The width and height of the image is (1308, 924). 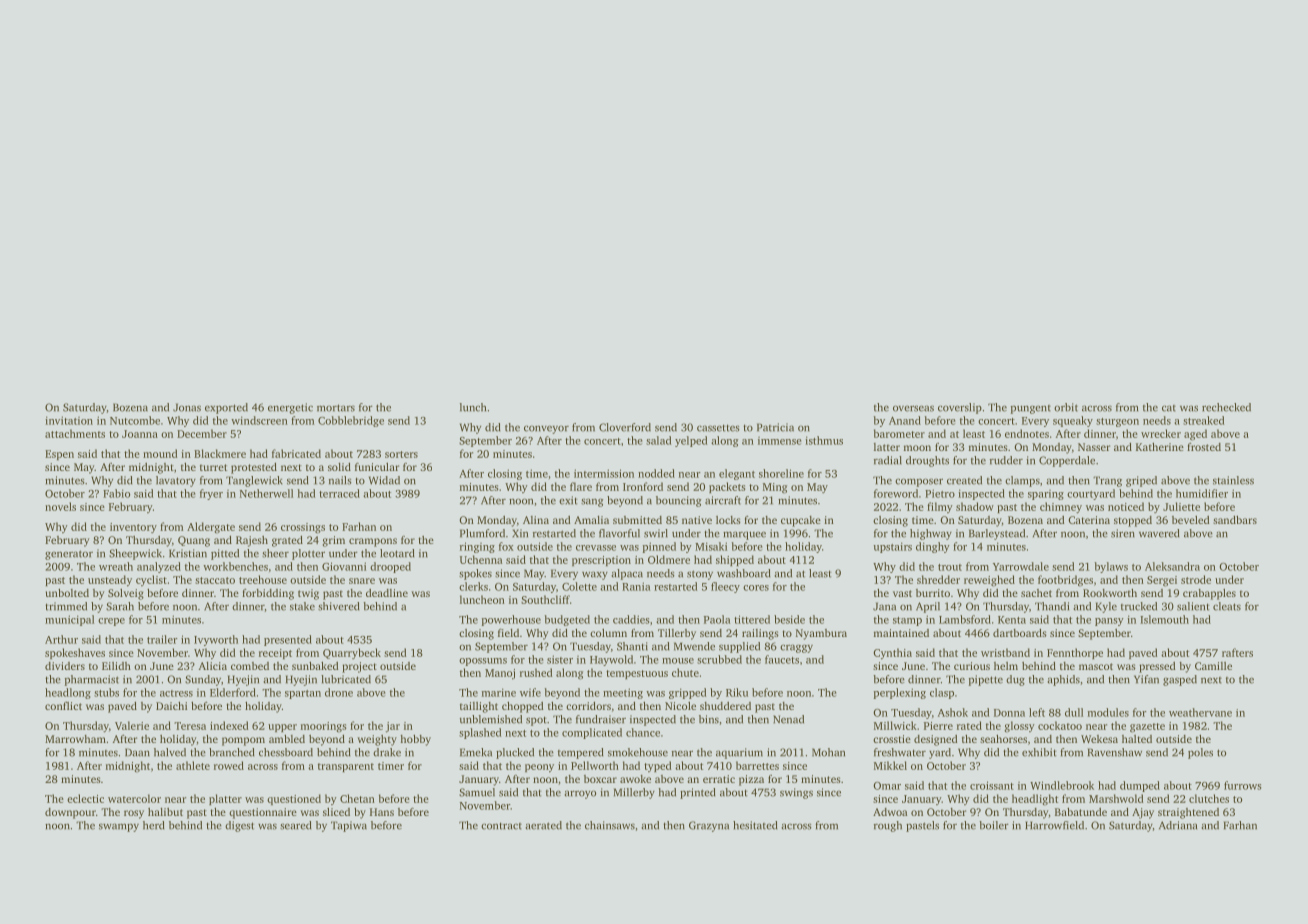 What do you see at coordinates (718, 428) in the image?
I see `cassettes` at bounding box center [718, 428].
